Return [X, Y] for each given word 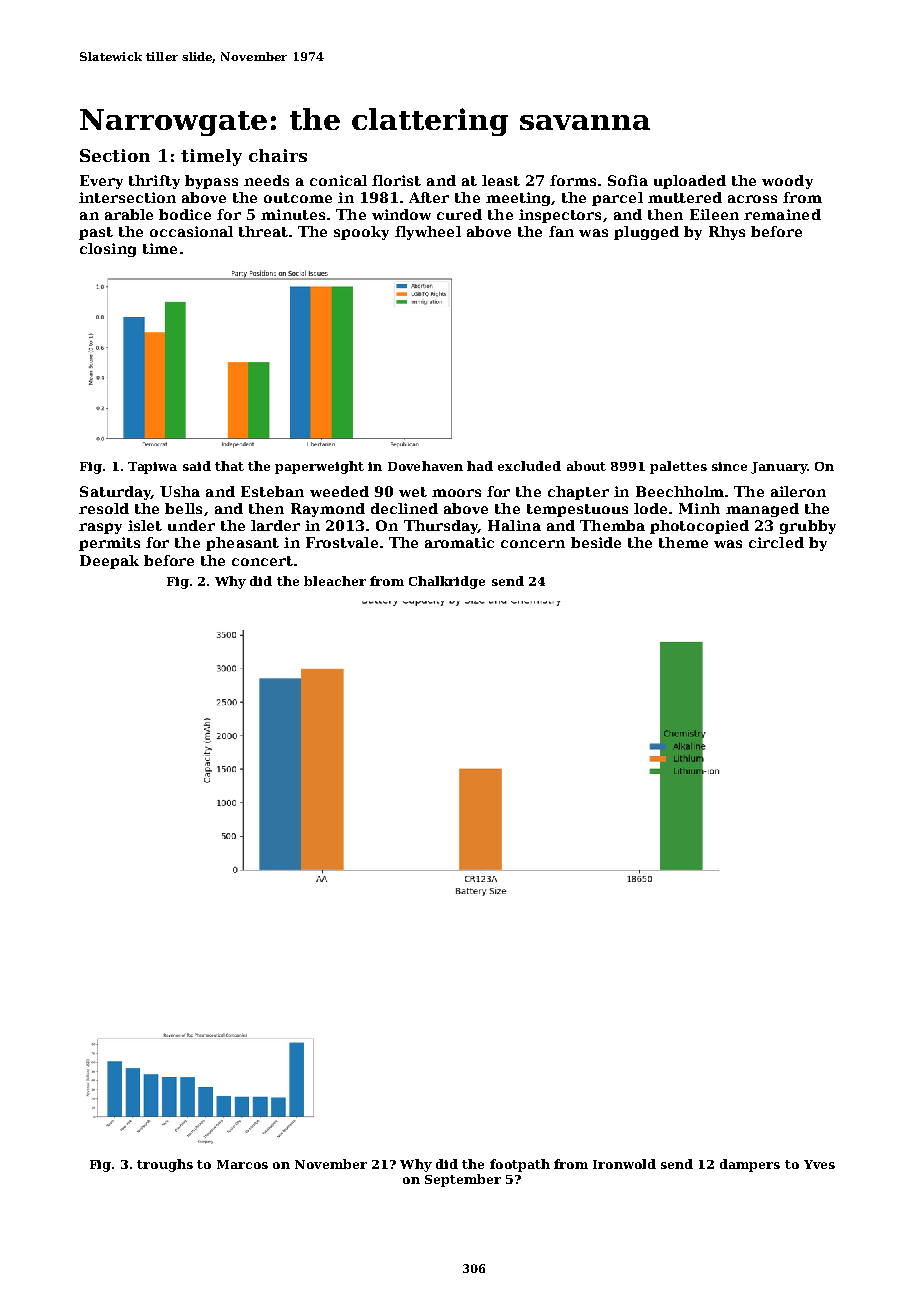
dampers [750, 1165]
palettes [678, 467]
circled [776, 542]
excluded [529, 466]
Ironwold [624, 1164]
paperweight [319, 467]
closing [108, 250]
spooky [361, 233]
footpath [520, 1165]
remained [782, 214]
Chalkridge [447, 582]
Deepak [109, 562]
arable [129, 214]
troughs [165, 1165]
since [729, 466]
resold [104, 508]
